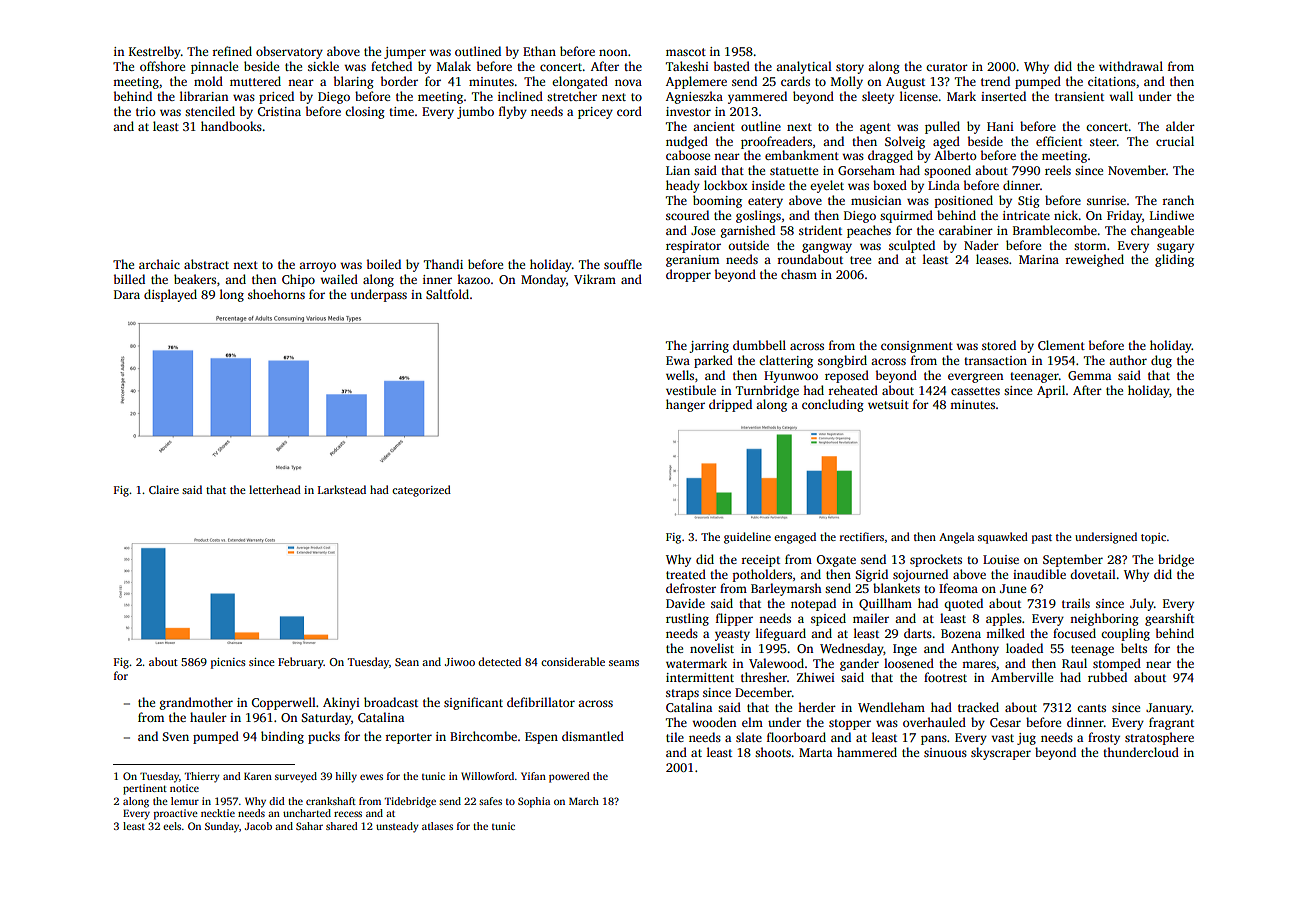 Image resolution: width=1308 pixels, height=924 pixels. Describe the element at coordinates (331, 801) in the document. I see `crankshaft` at that location.
